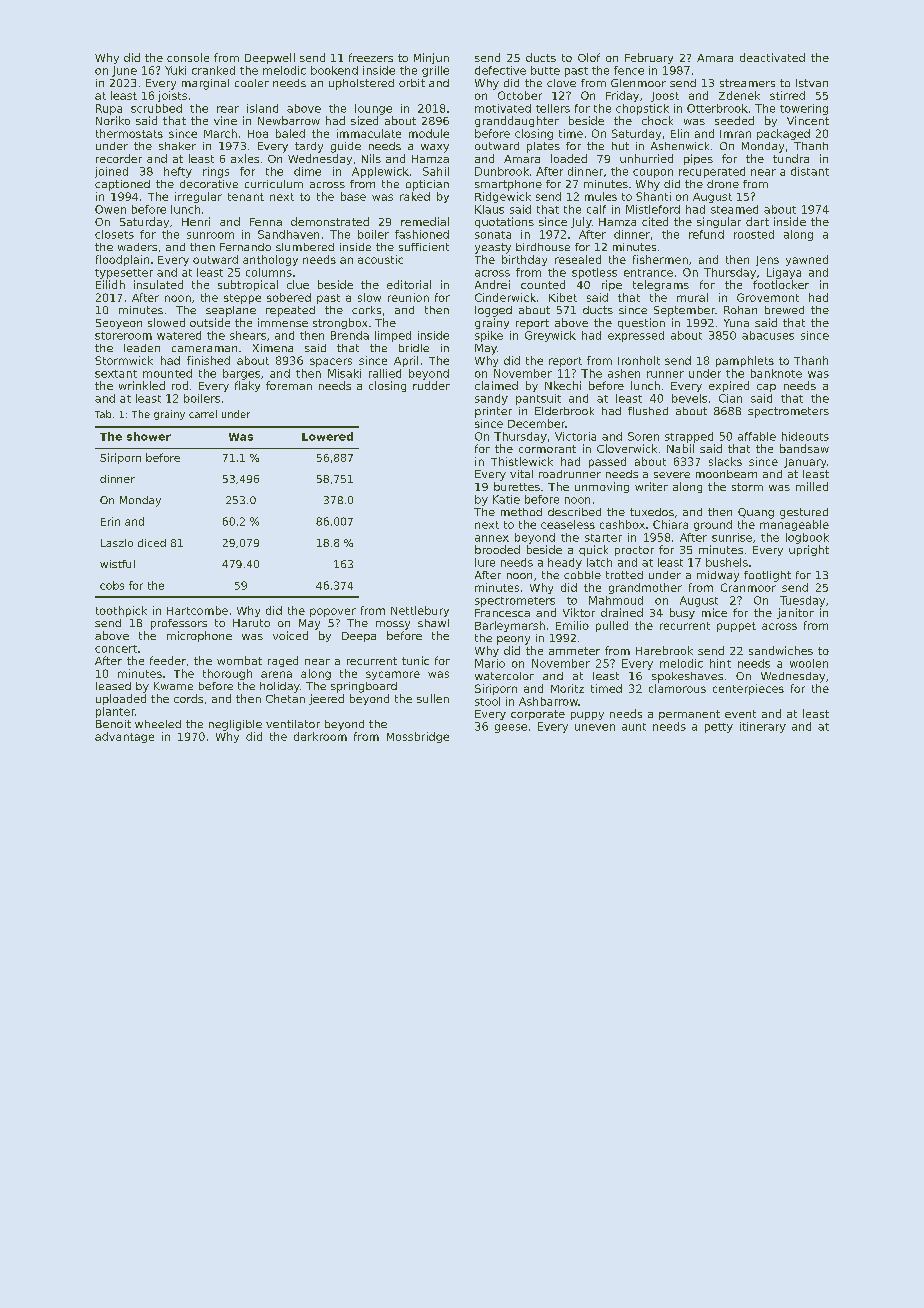 The image size is (924, 1308). I want to click on Harebrook, so click(664, 650).
